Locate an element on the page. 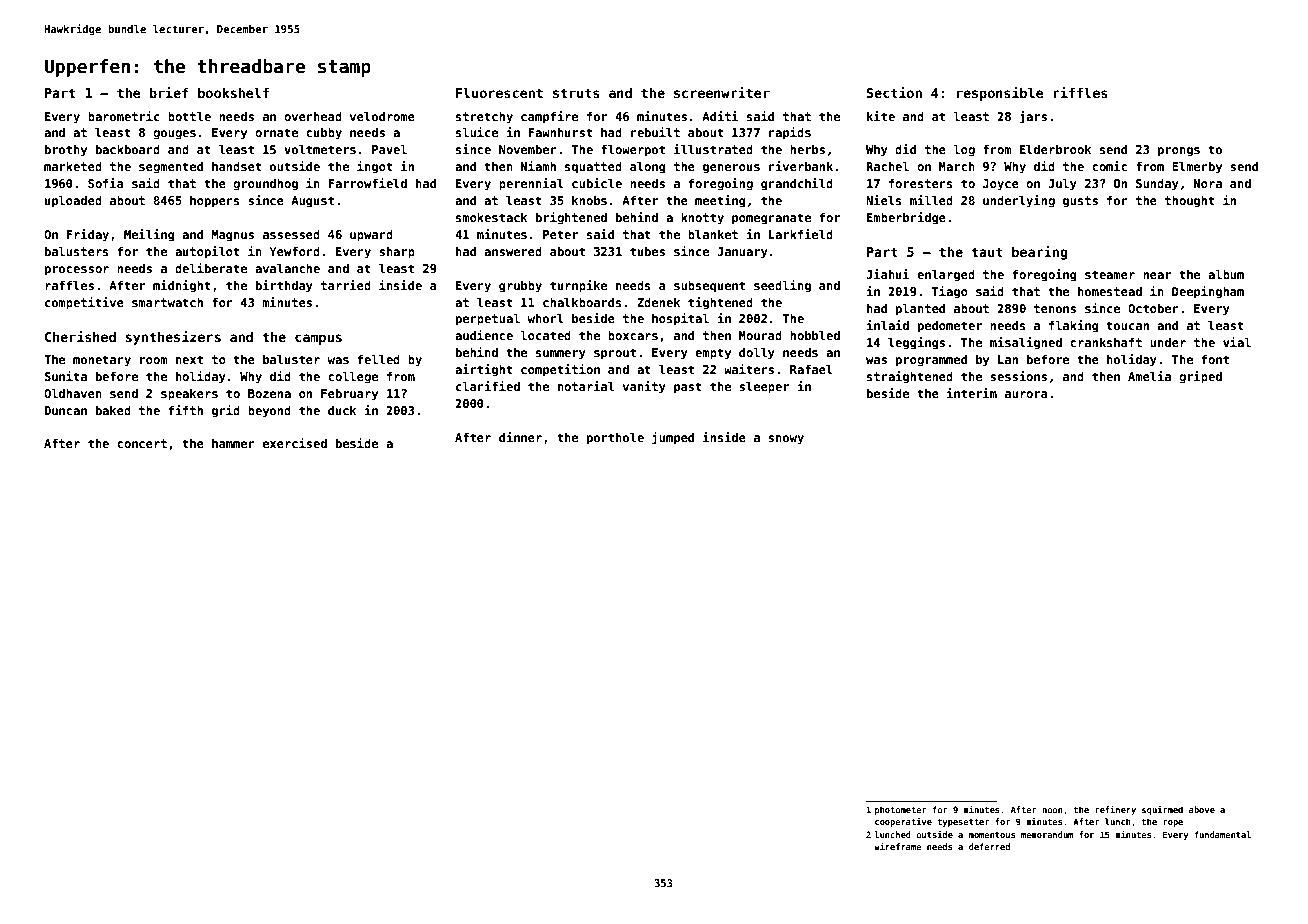 Image resolution: width=1308 pixels, height=924 pixels. wireframe is located at coordinates (898, 846).
